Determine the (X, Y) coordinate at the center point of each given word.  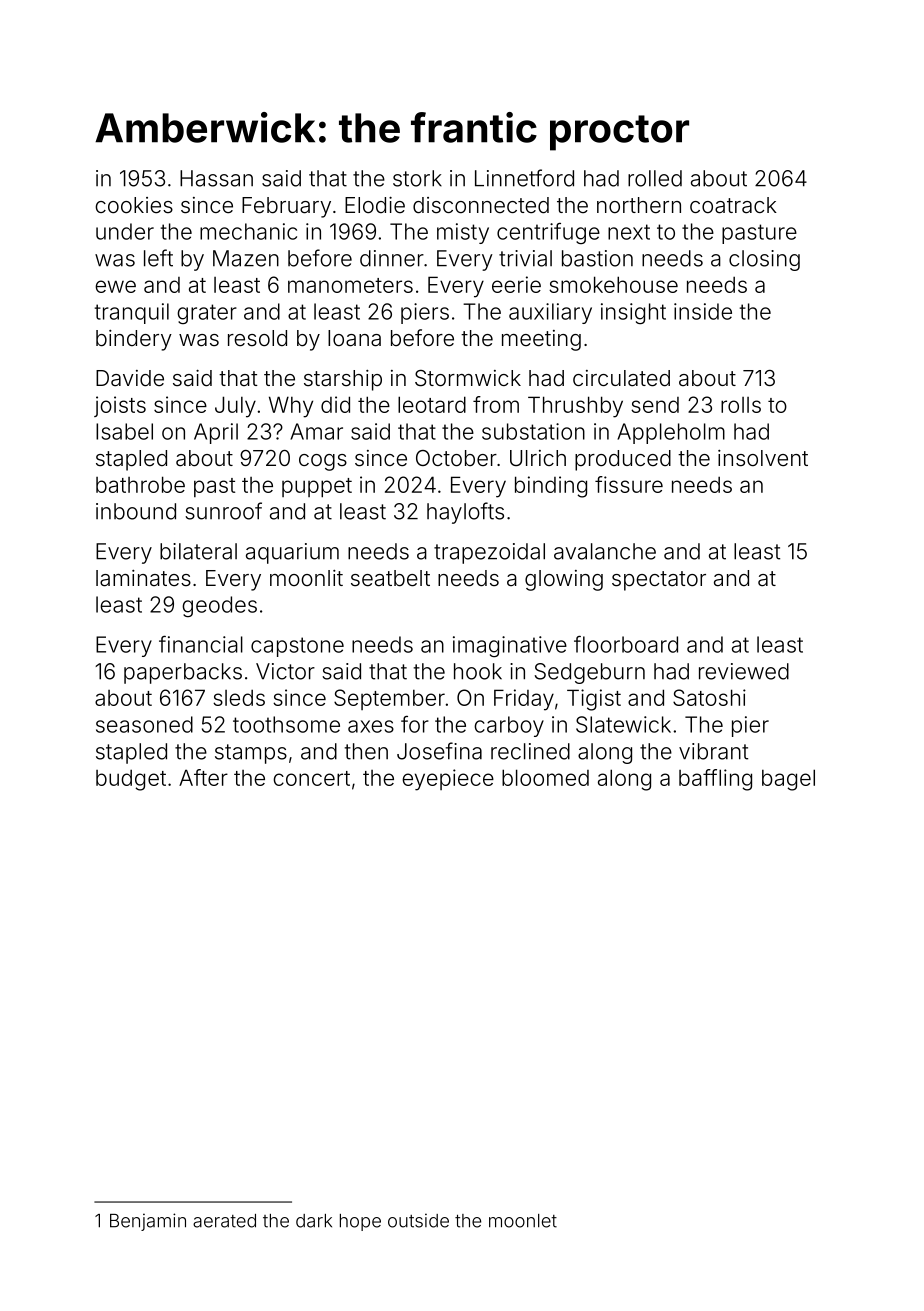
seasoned (144, 724)
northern (639, 205)
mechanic (248, 231)
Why (291, 407)
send (655, 405)
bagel (788, 780)
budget (131, 780)
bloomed (545, 777)
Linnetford (524, 178)
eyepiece (448, 780)
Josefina (439, 751)
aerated (224, 1221)
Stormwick (468, 378)
